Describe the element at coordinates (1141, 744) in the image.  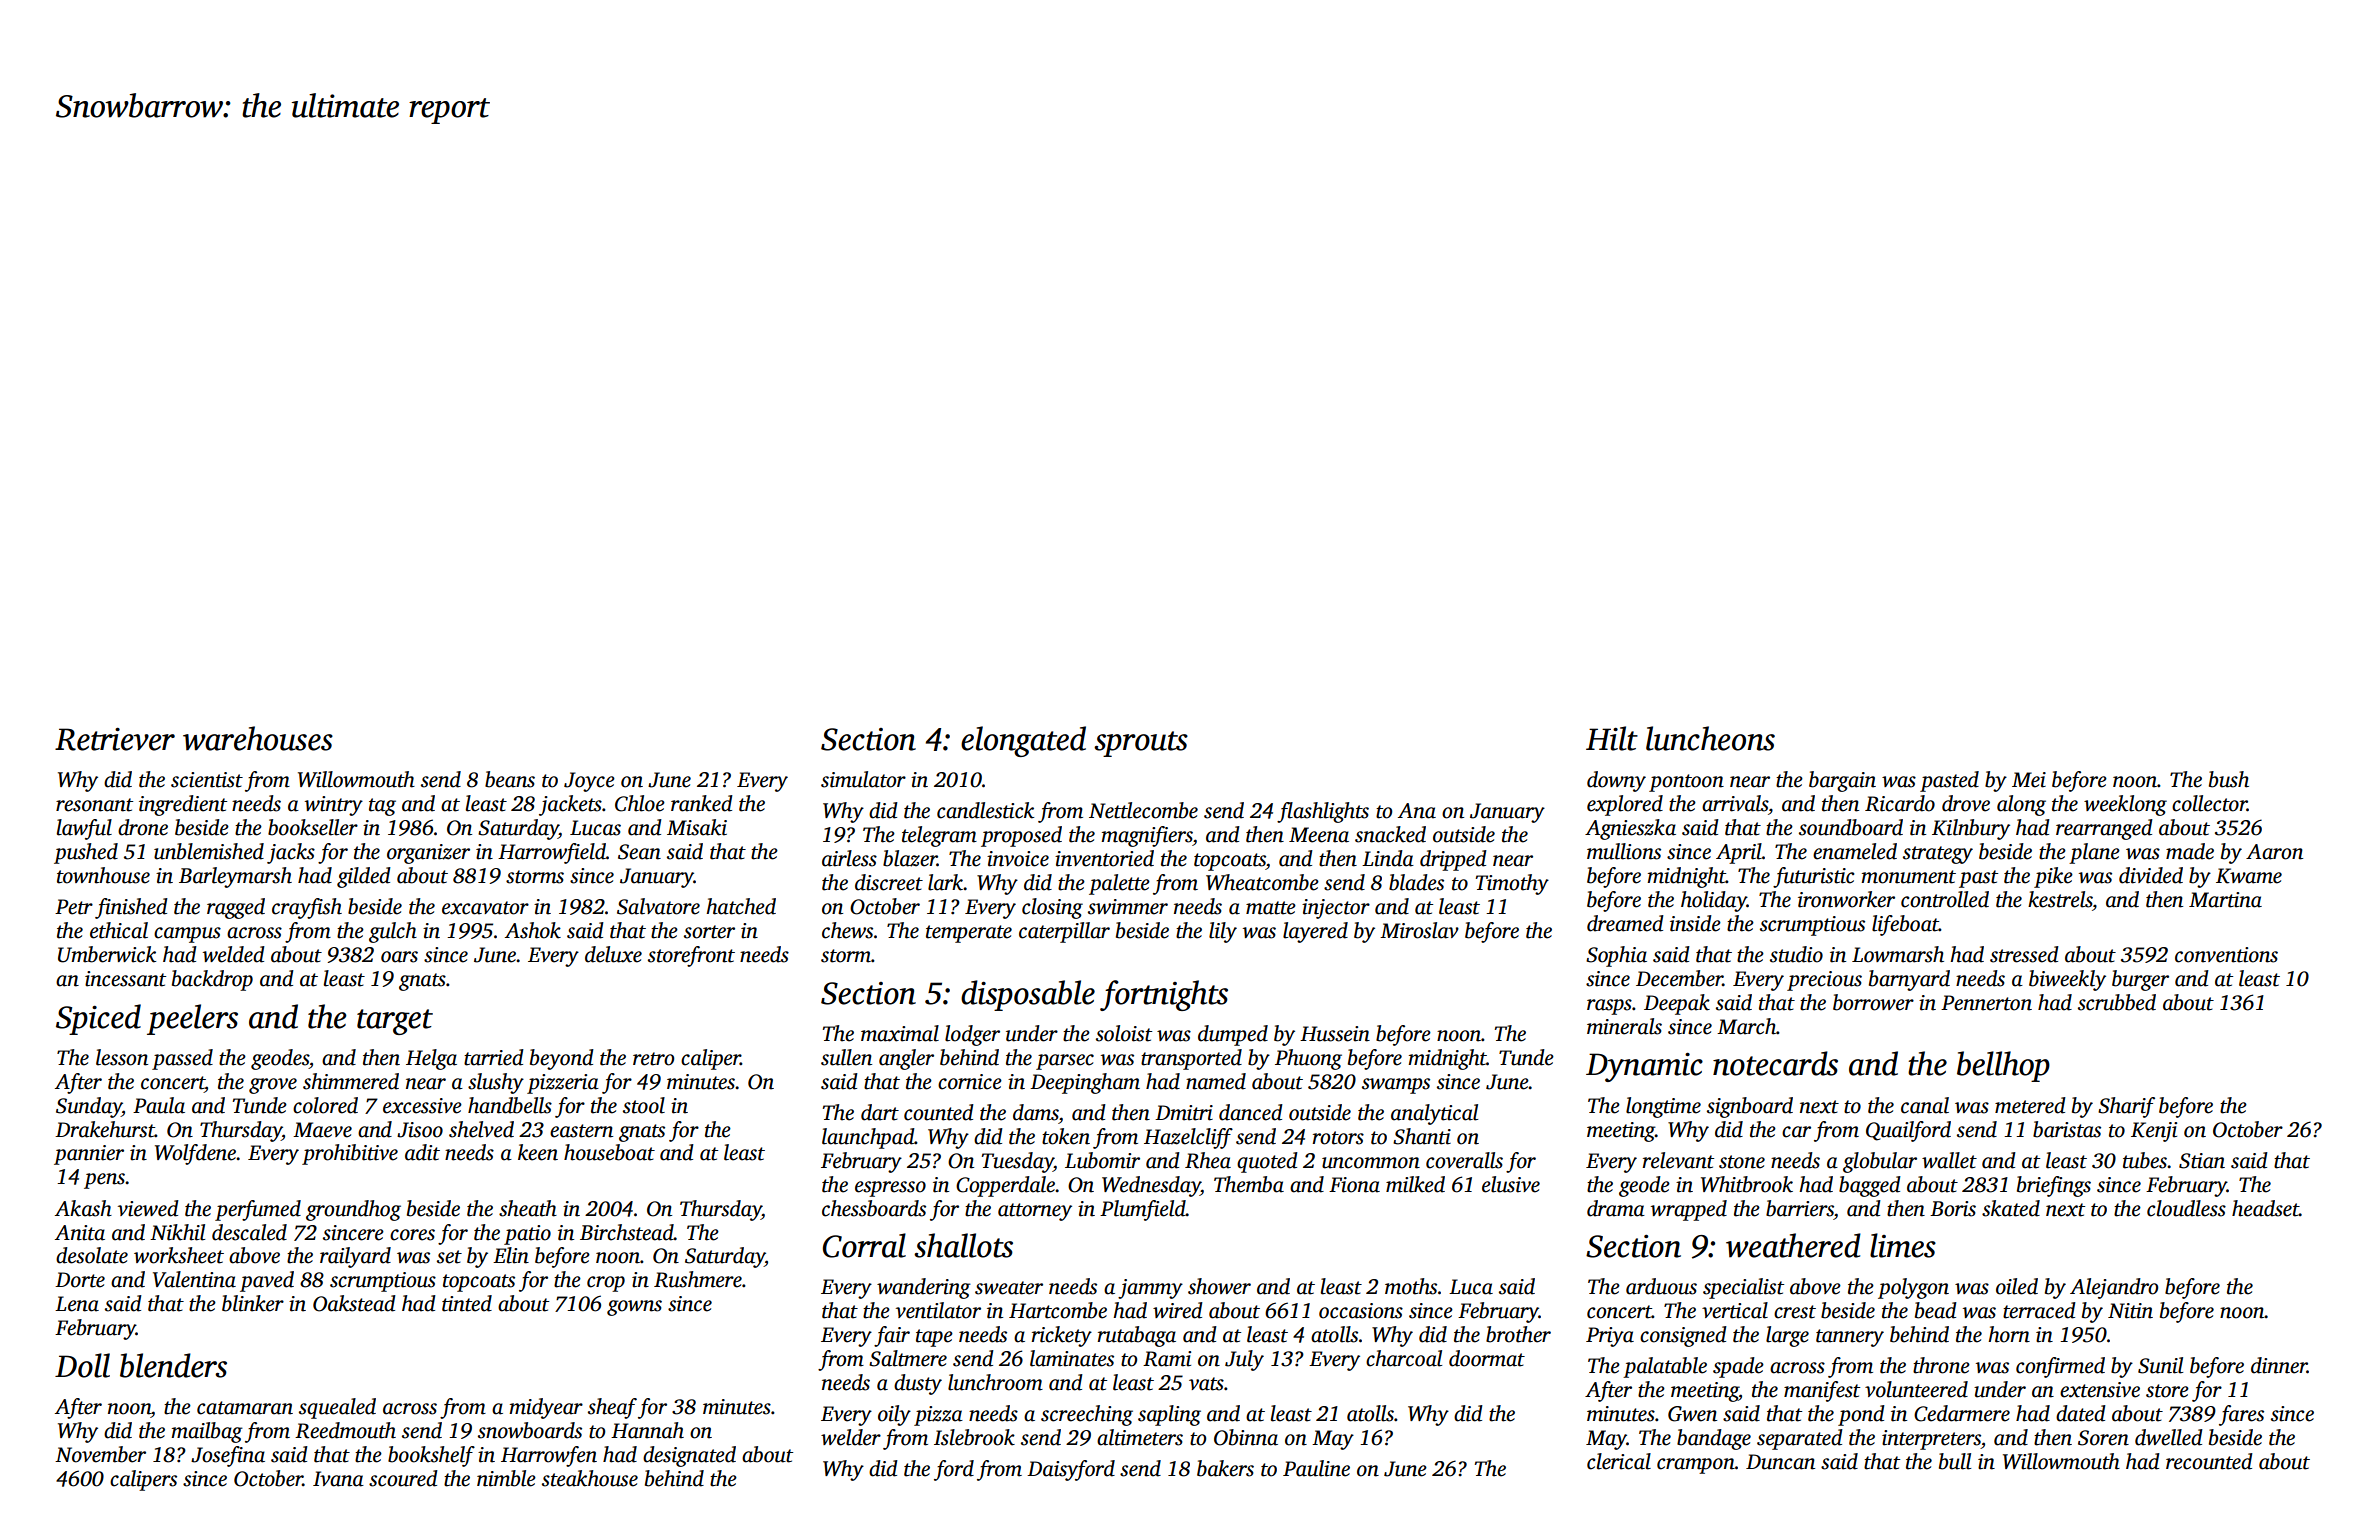
I see `sprouts` at that location.
